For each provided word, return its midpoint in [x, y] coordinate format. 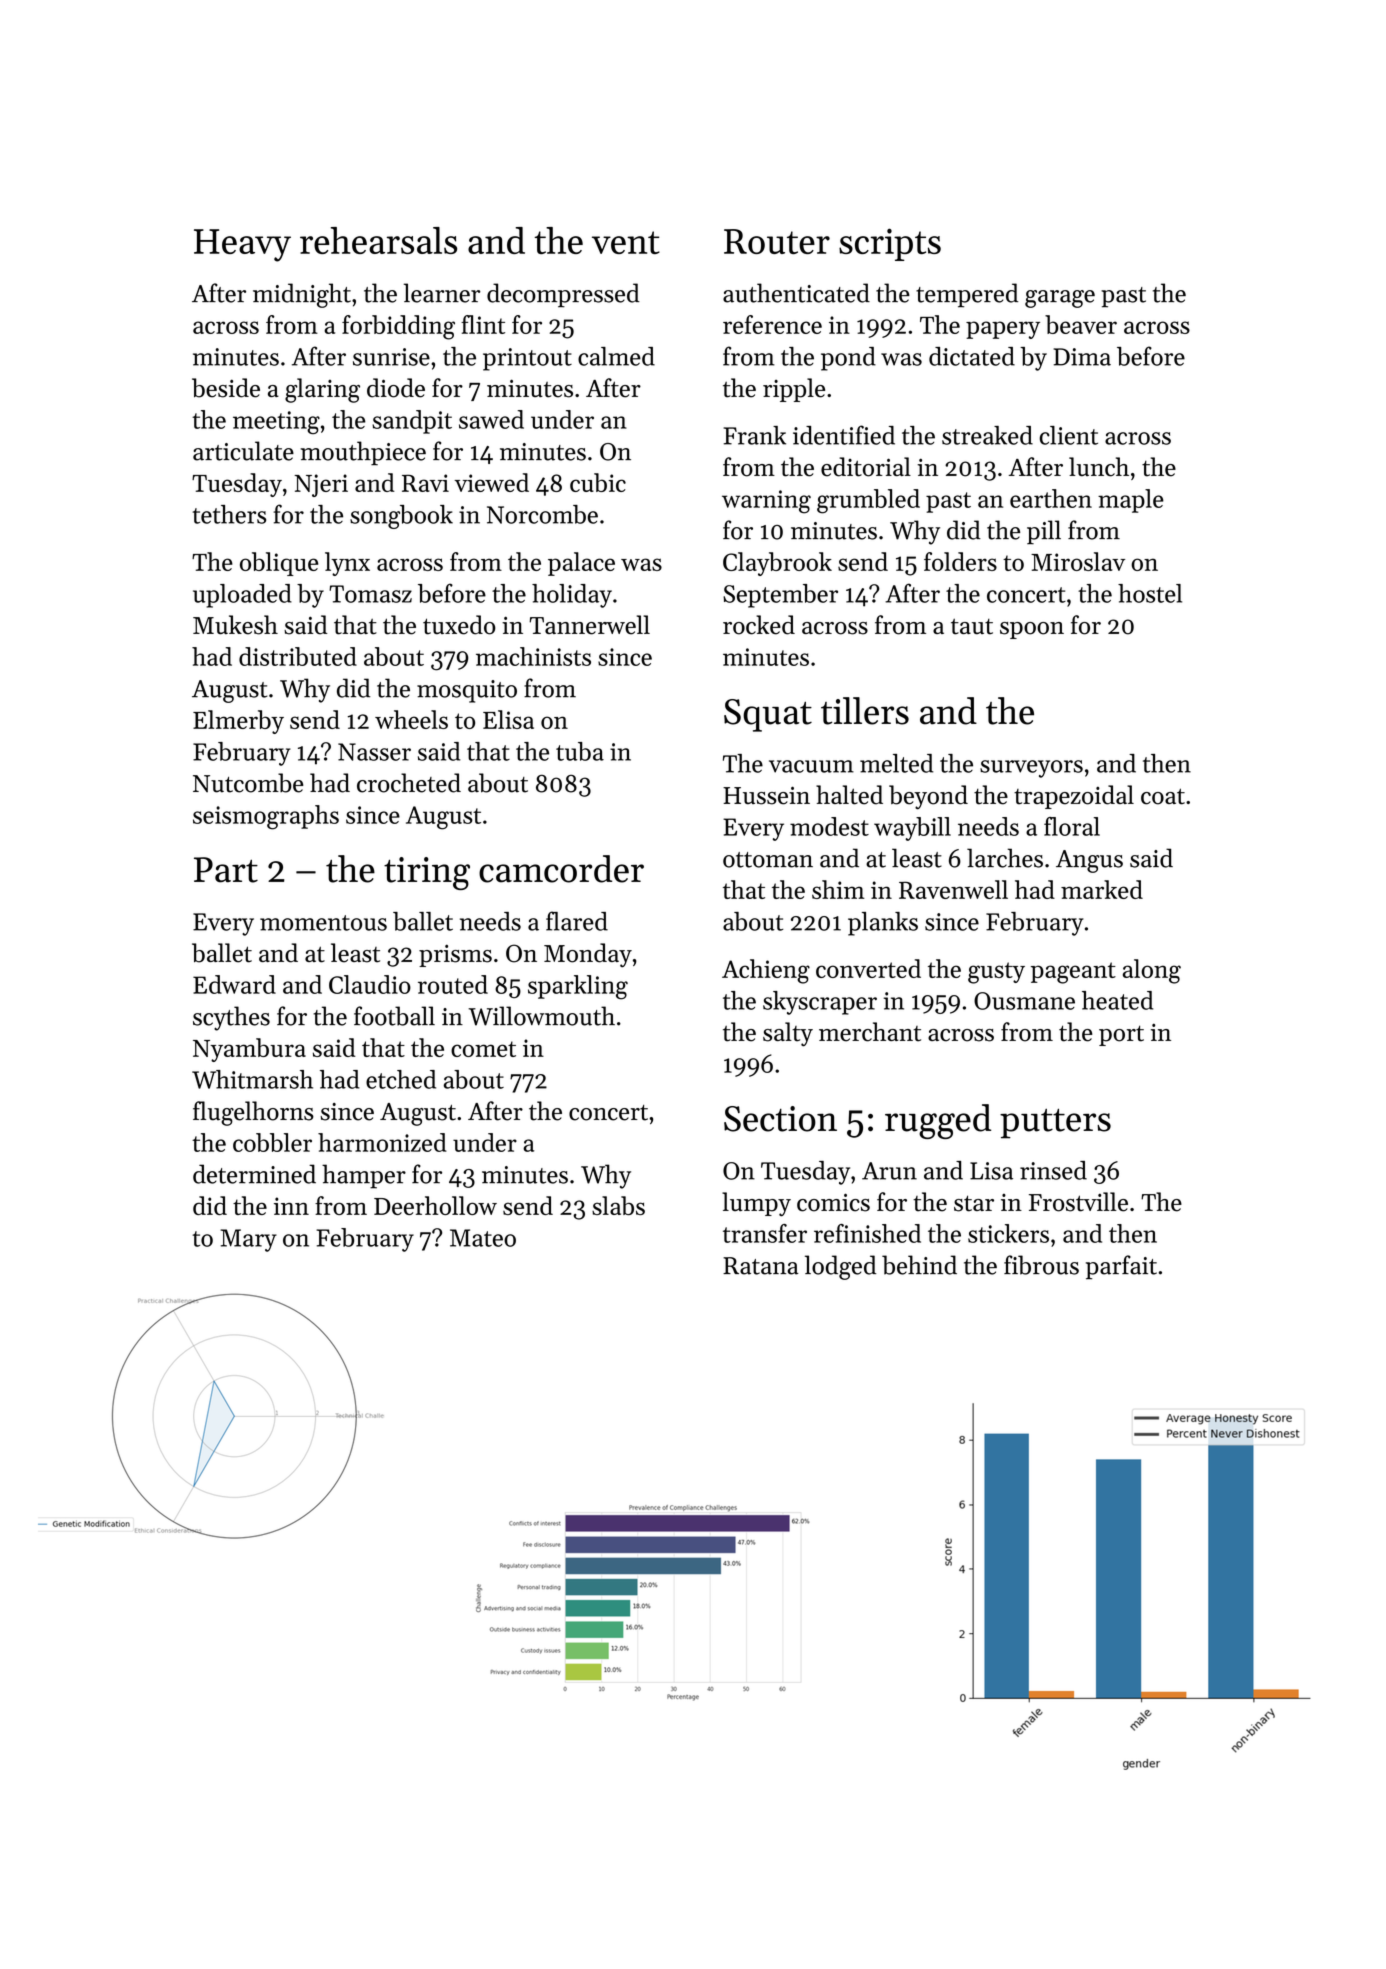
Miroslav [1078, 561]
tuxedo [459, 625]
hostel [1150, 593]
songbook [401, 517]
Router [777, 241]
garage [1060, 299]
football [394, 1016]
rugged [938, 1121]
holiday [572, 596]
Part [226, 870]
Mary [248, 1240]
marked [1102, 889]
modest [829, 826]
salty [788, 1034]
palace [581, 564]
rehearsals [378, 240]
